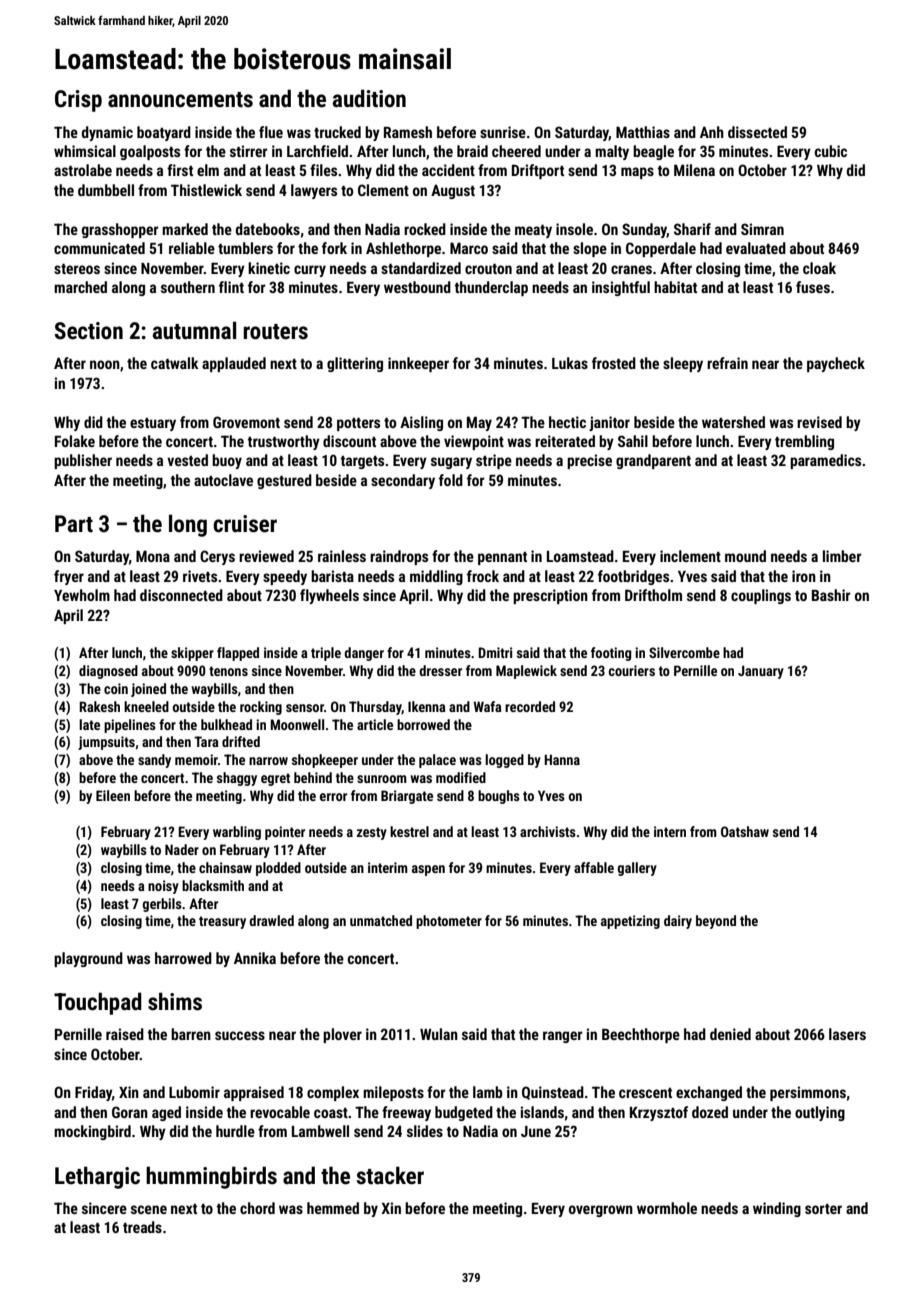  I want to click on sensor, so click(305, 708).
